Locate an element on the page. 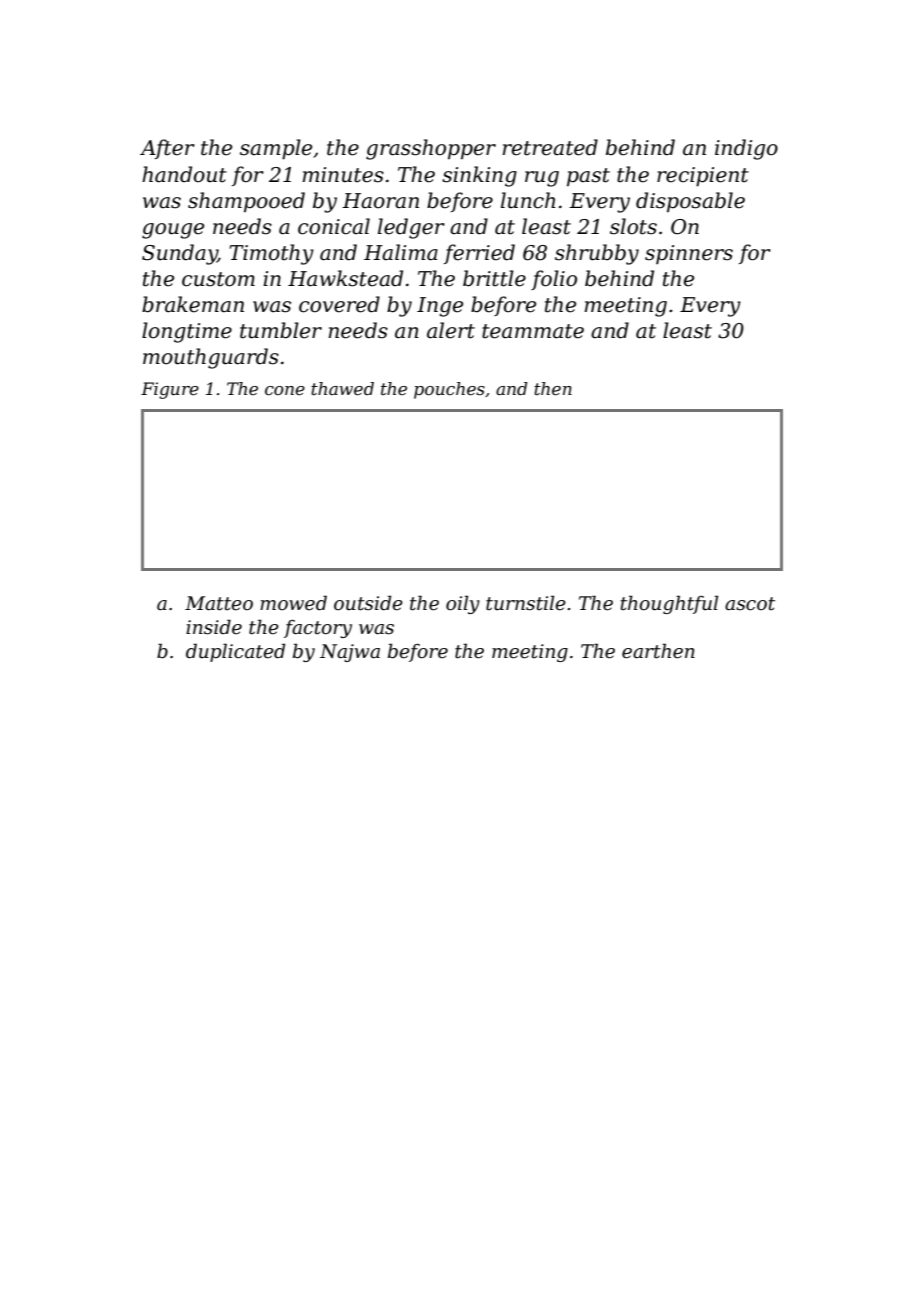 Image resolution: width=924 pixels, height=1311 pixels. thoughtful is located at coordinates (669, 604).
